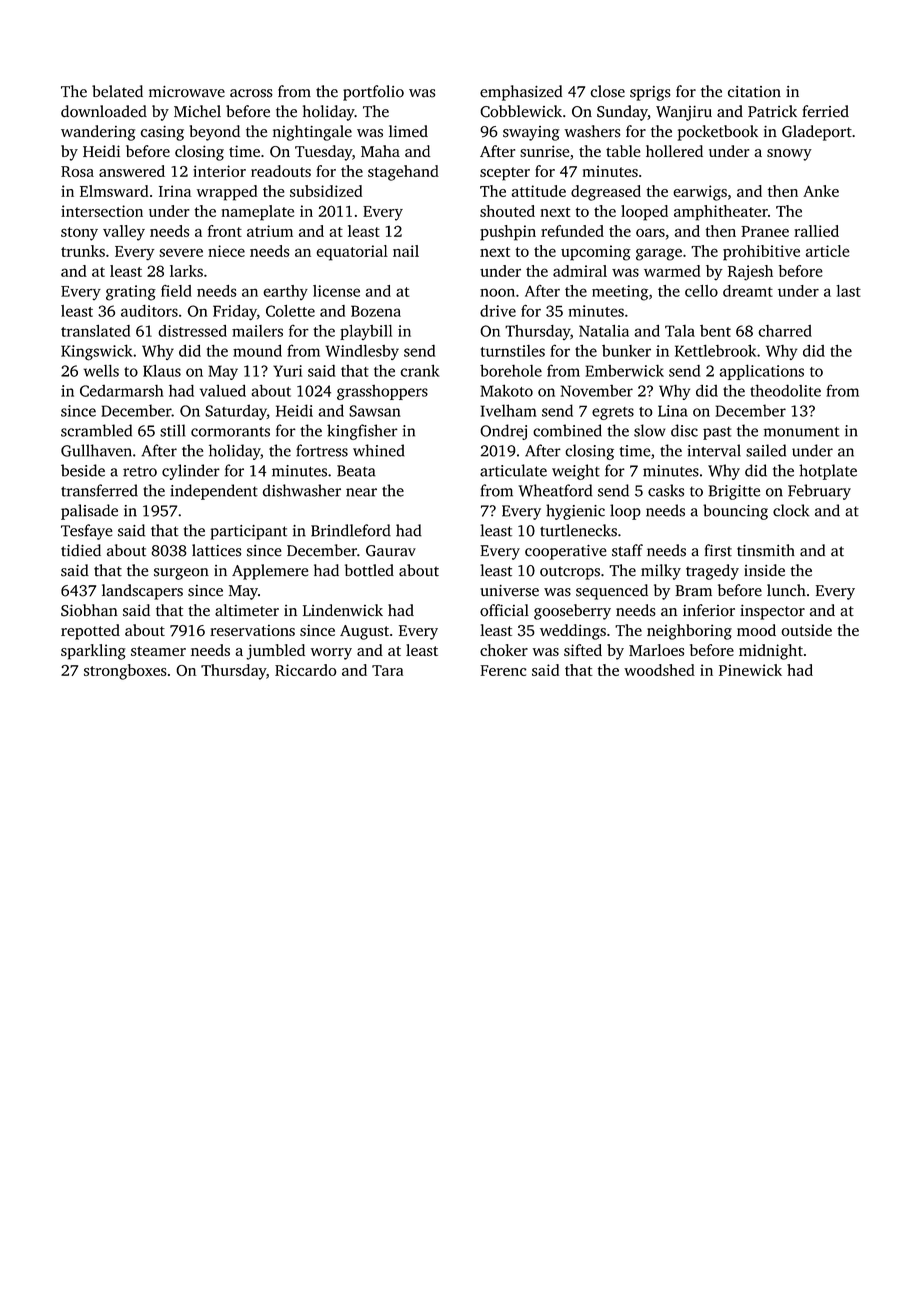 The width and height of the screenshot is (924, 1311). Describe the element at coordinates (125, 672) in the screenshot. I see `strongboxes` at that location.
